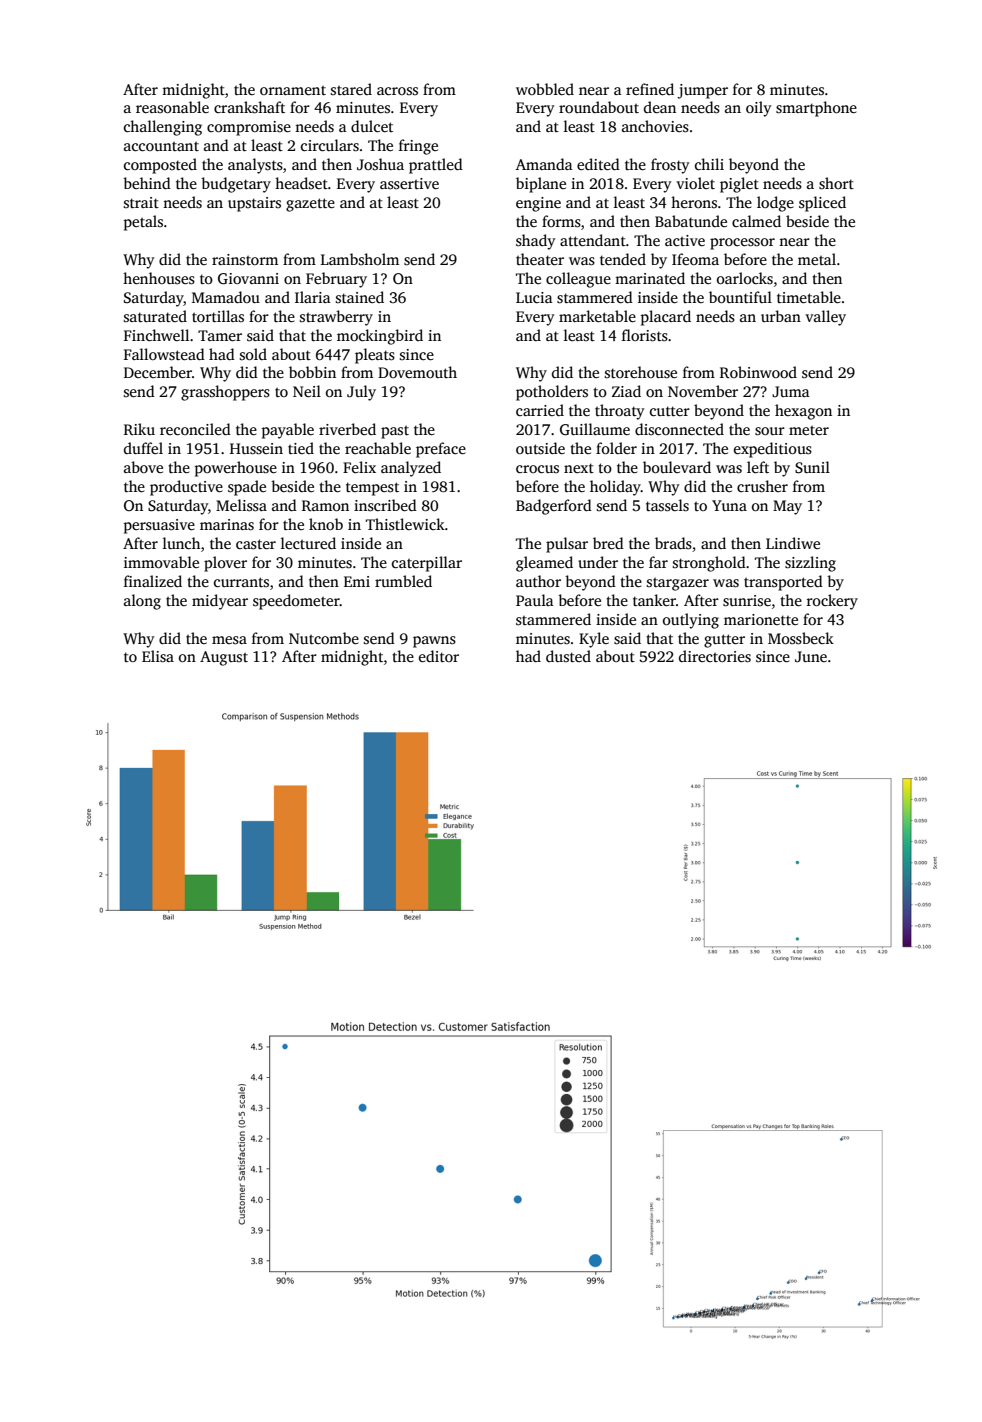  Describe the element at coordinates (825, 318) in the screenshot. I see `valley` at that location.
